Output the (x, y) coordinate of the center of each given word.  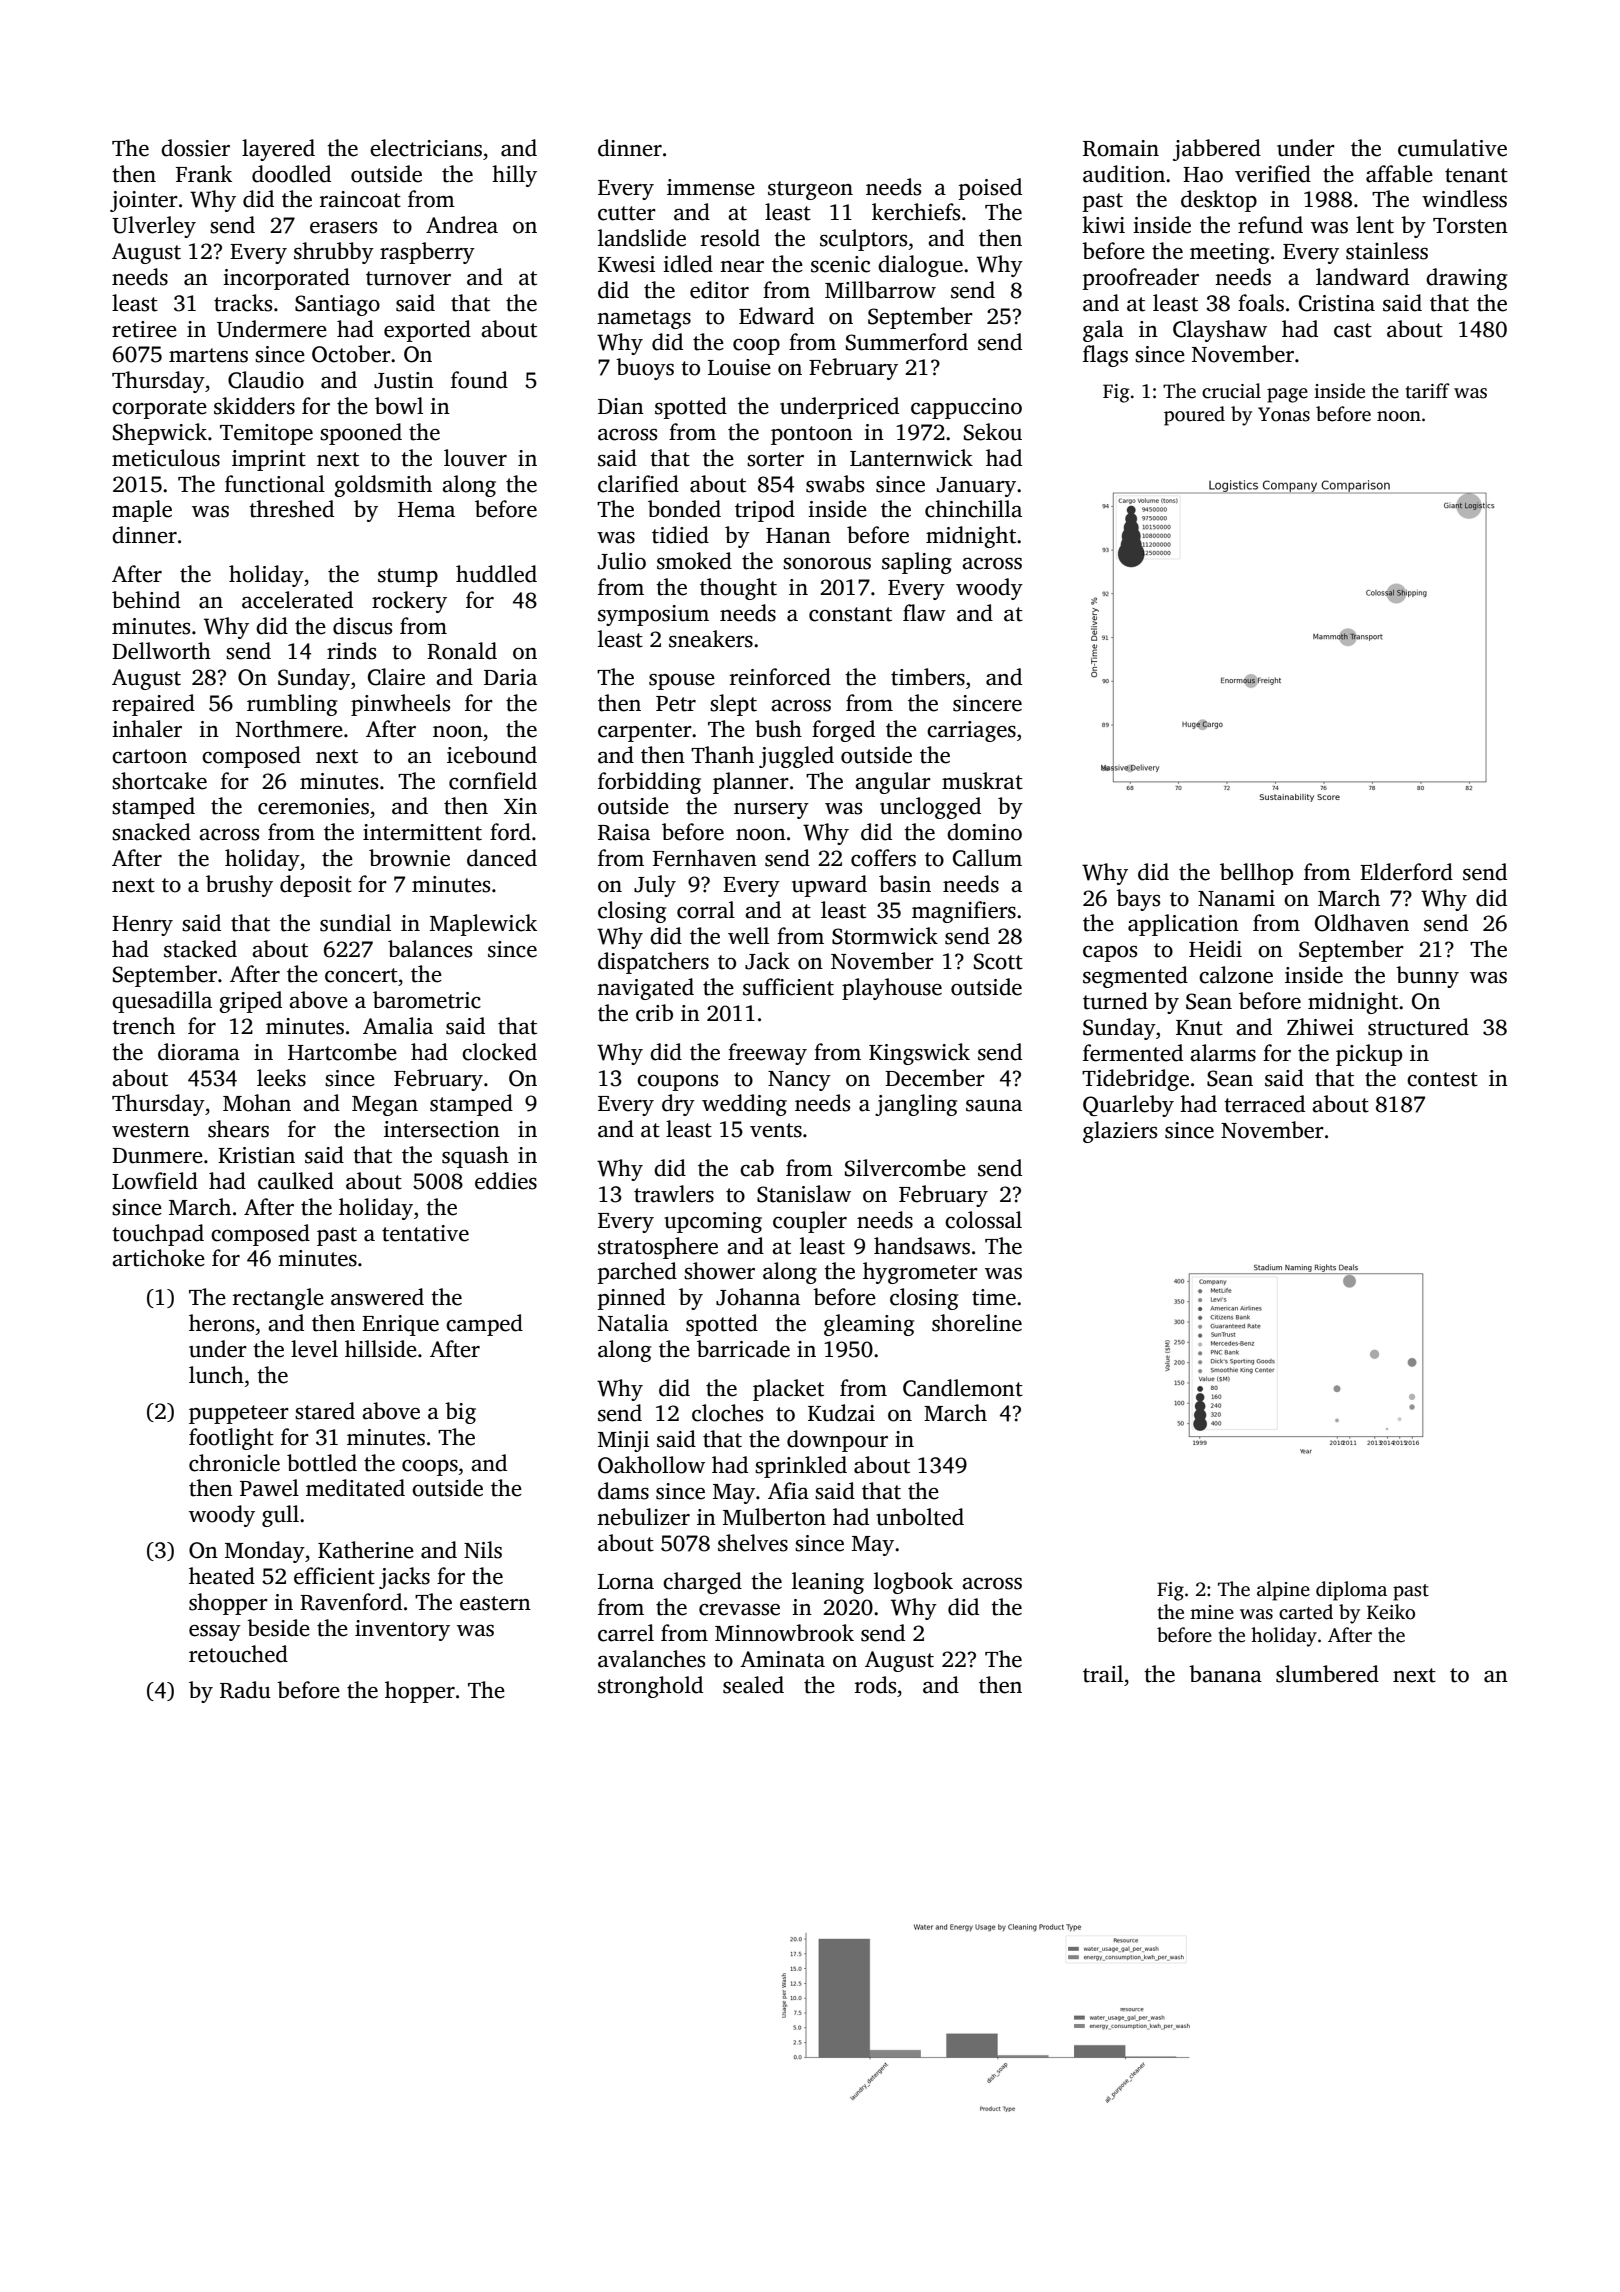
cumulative (1452, 148)
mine (1212, 1612)
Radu (245, 1690)
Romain (1121, 148)
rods (875, 1685)
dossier (195, 148)
